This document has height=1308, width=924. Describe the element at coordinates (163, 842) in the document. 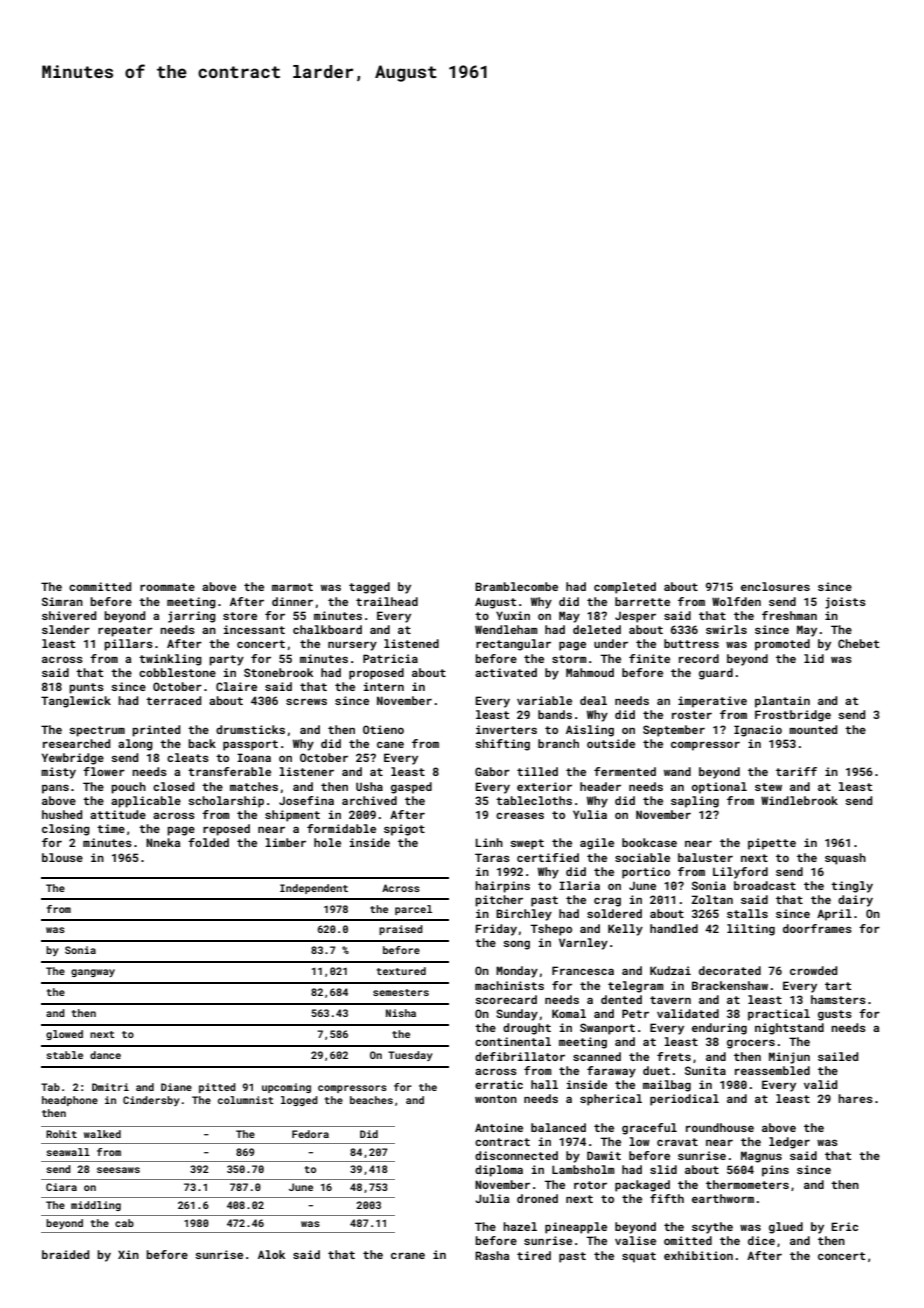

I see `Nneka` at that location.
